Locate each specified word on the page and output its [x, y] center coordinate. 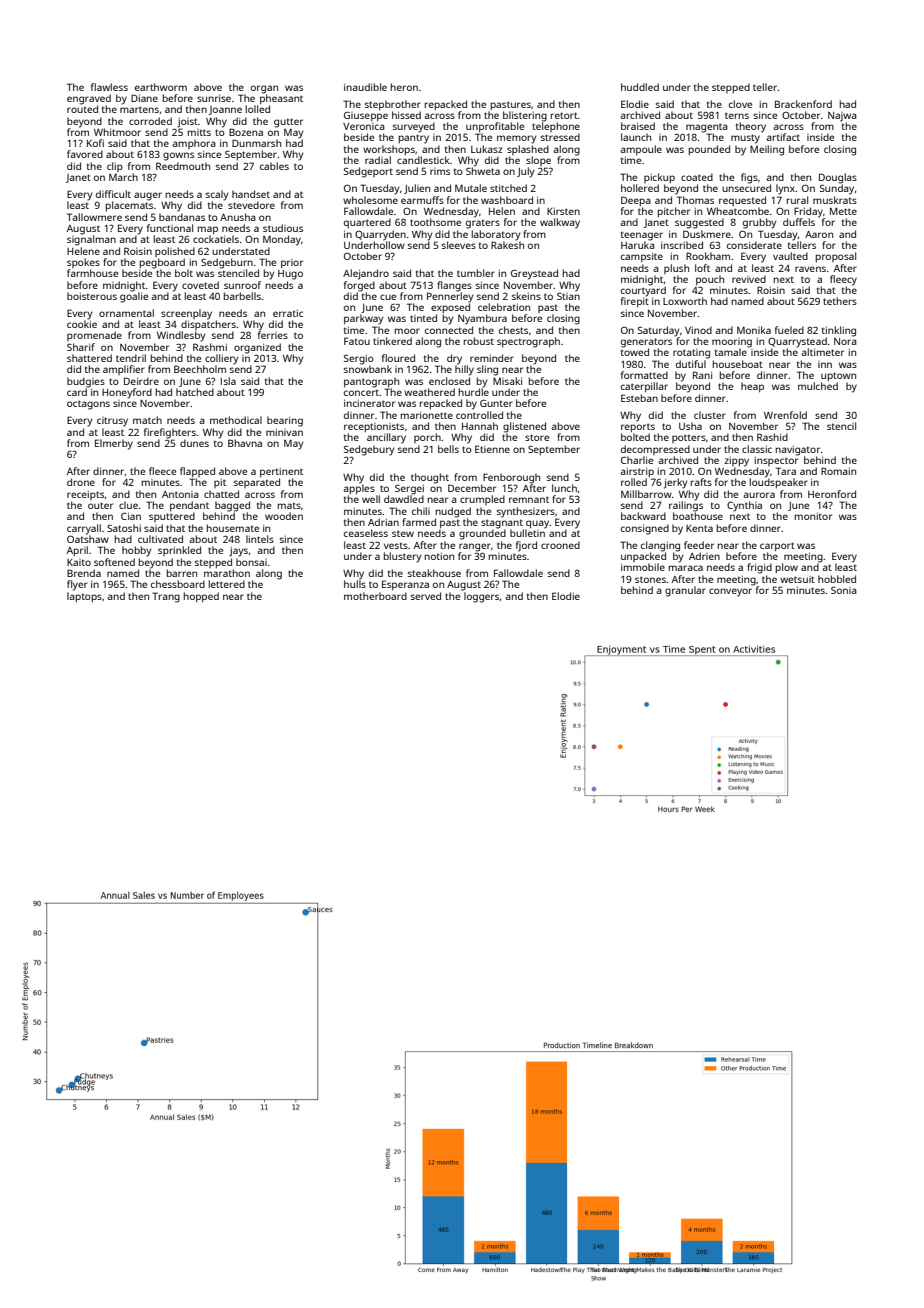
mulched [818, 386]
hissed [406, 115]
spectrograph [528, 342]
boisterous [92, 296]
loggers [481, 597]
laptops [84, 597]
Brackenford [803, 104]
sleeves [459, 245]
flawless [109, 87]
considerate [754, 245]
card [77, 392]
